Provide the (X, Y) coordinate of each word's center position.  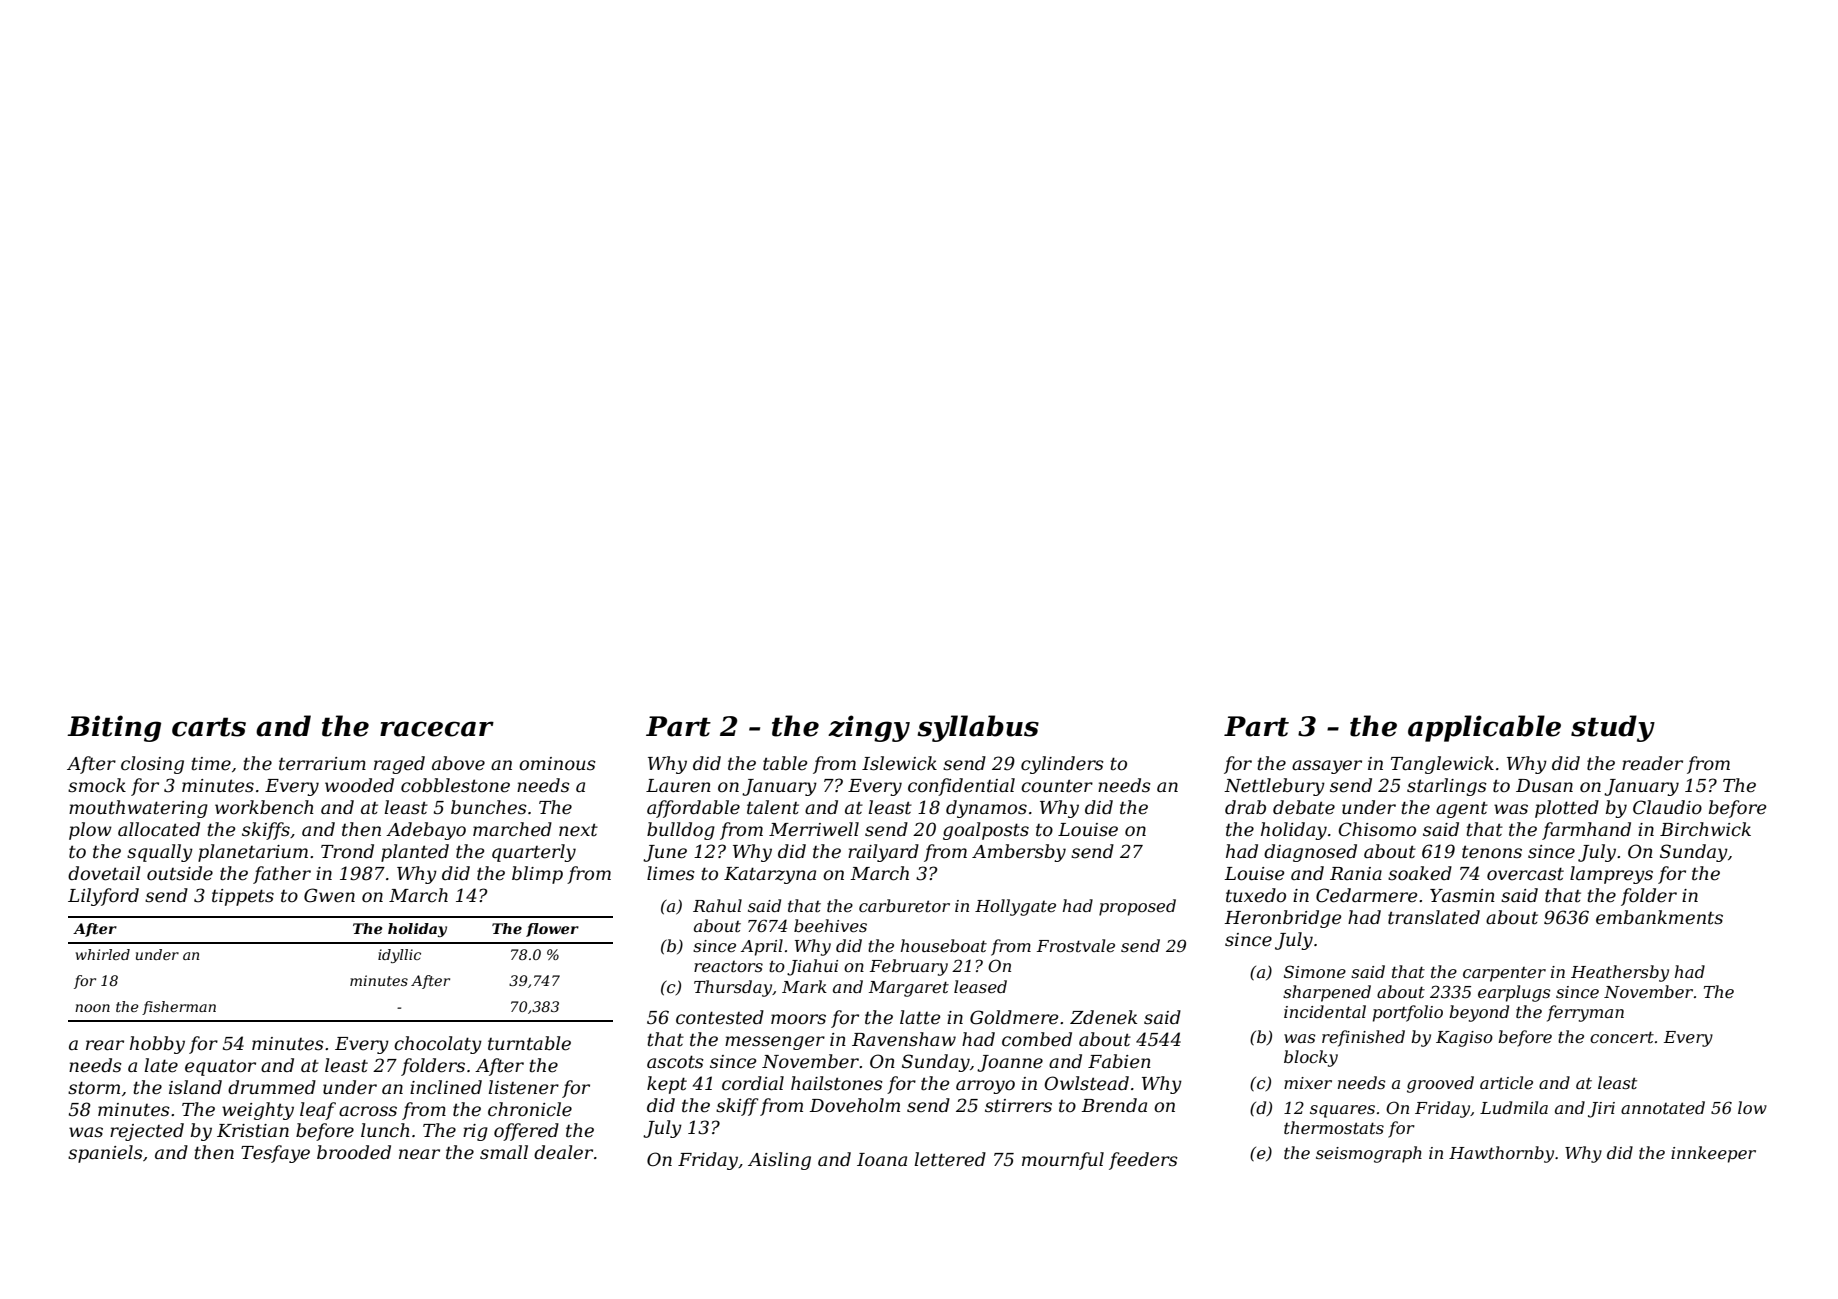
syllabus (978, 728)
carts (209, 727)
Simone (1315, 971)
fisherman (179, 1008)
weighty (258, 1111)
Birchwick (1705, 829)
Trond (347, 851)
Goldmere (1014, 1017)
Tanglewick (1442, 765)
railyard (883, 853)
